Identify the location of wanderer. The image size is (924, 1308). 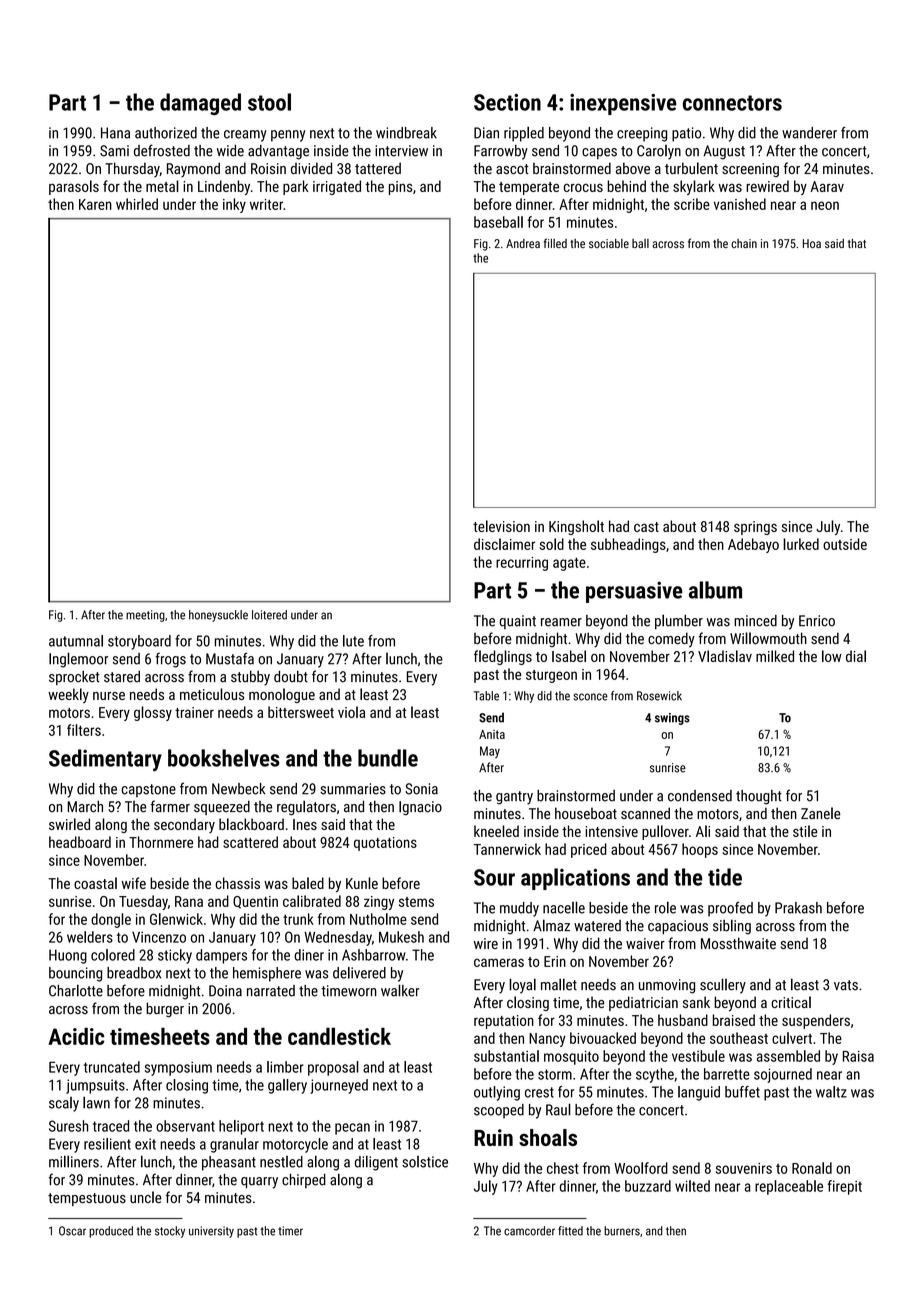
(809, 133).
